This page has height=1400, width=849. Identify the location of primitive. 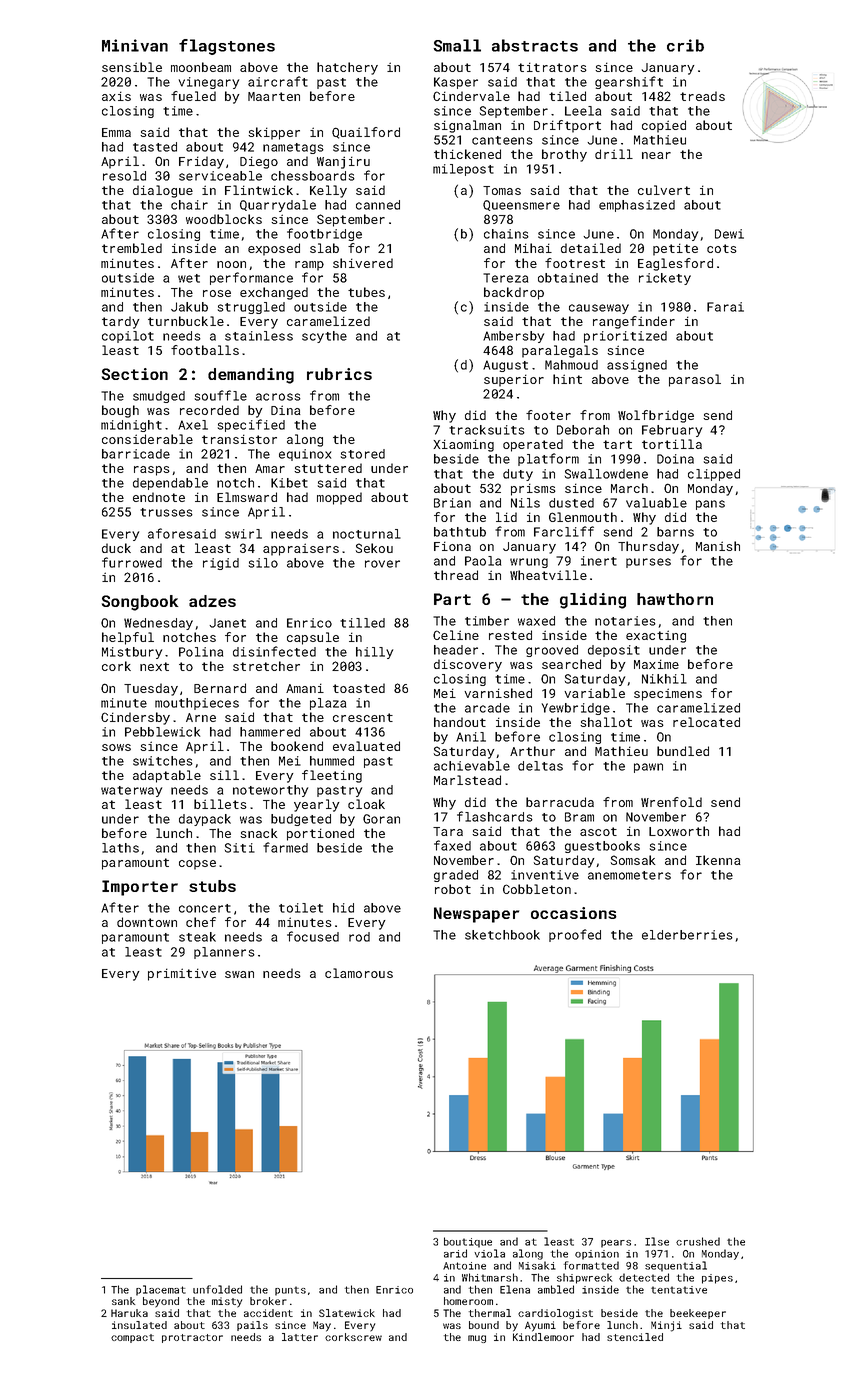
(182, 974).
